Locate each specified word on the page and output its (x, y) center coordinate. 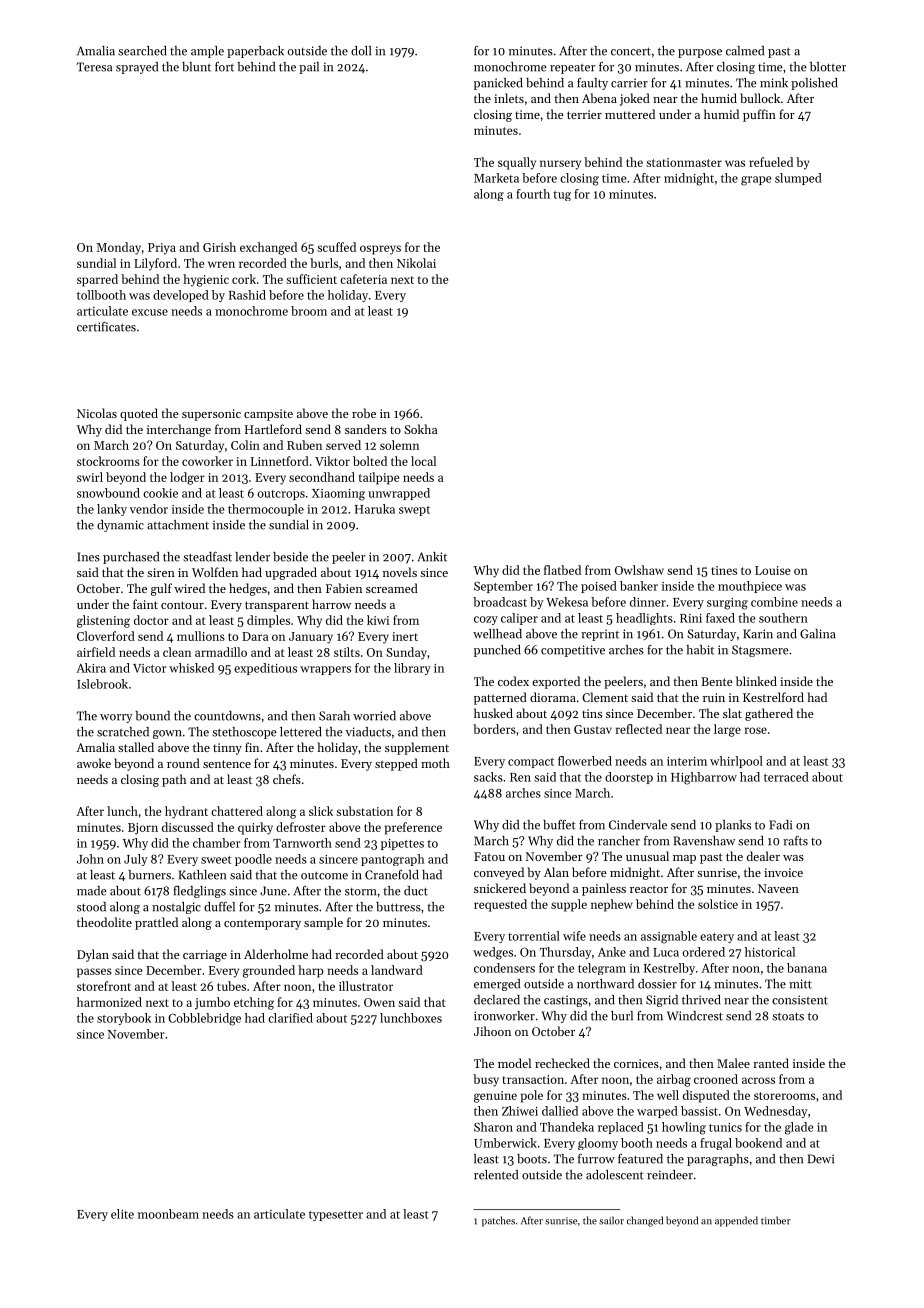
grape (756, 181)
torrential (534, 936)
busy (486, 1080)
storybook (124, 1019)
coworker (207, 461)
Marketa (496, 178)
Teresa (94, 67)
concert (631, 51)
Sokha (420, 429)
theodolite (104, 922)
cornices (636, 1063)
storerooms (784, 1096)
